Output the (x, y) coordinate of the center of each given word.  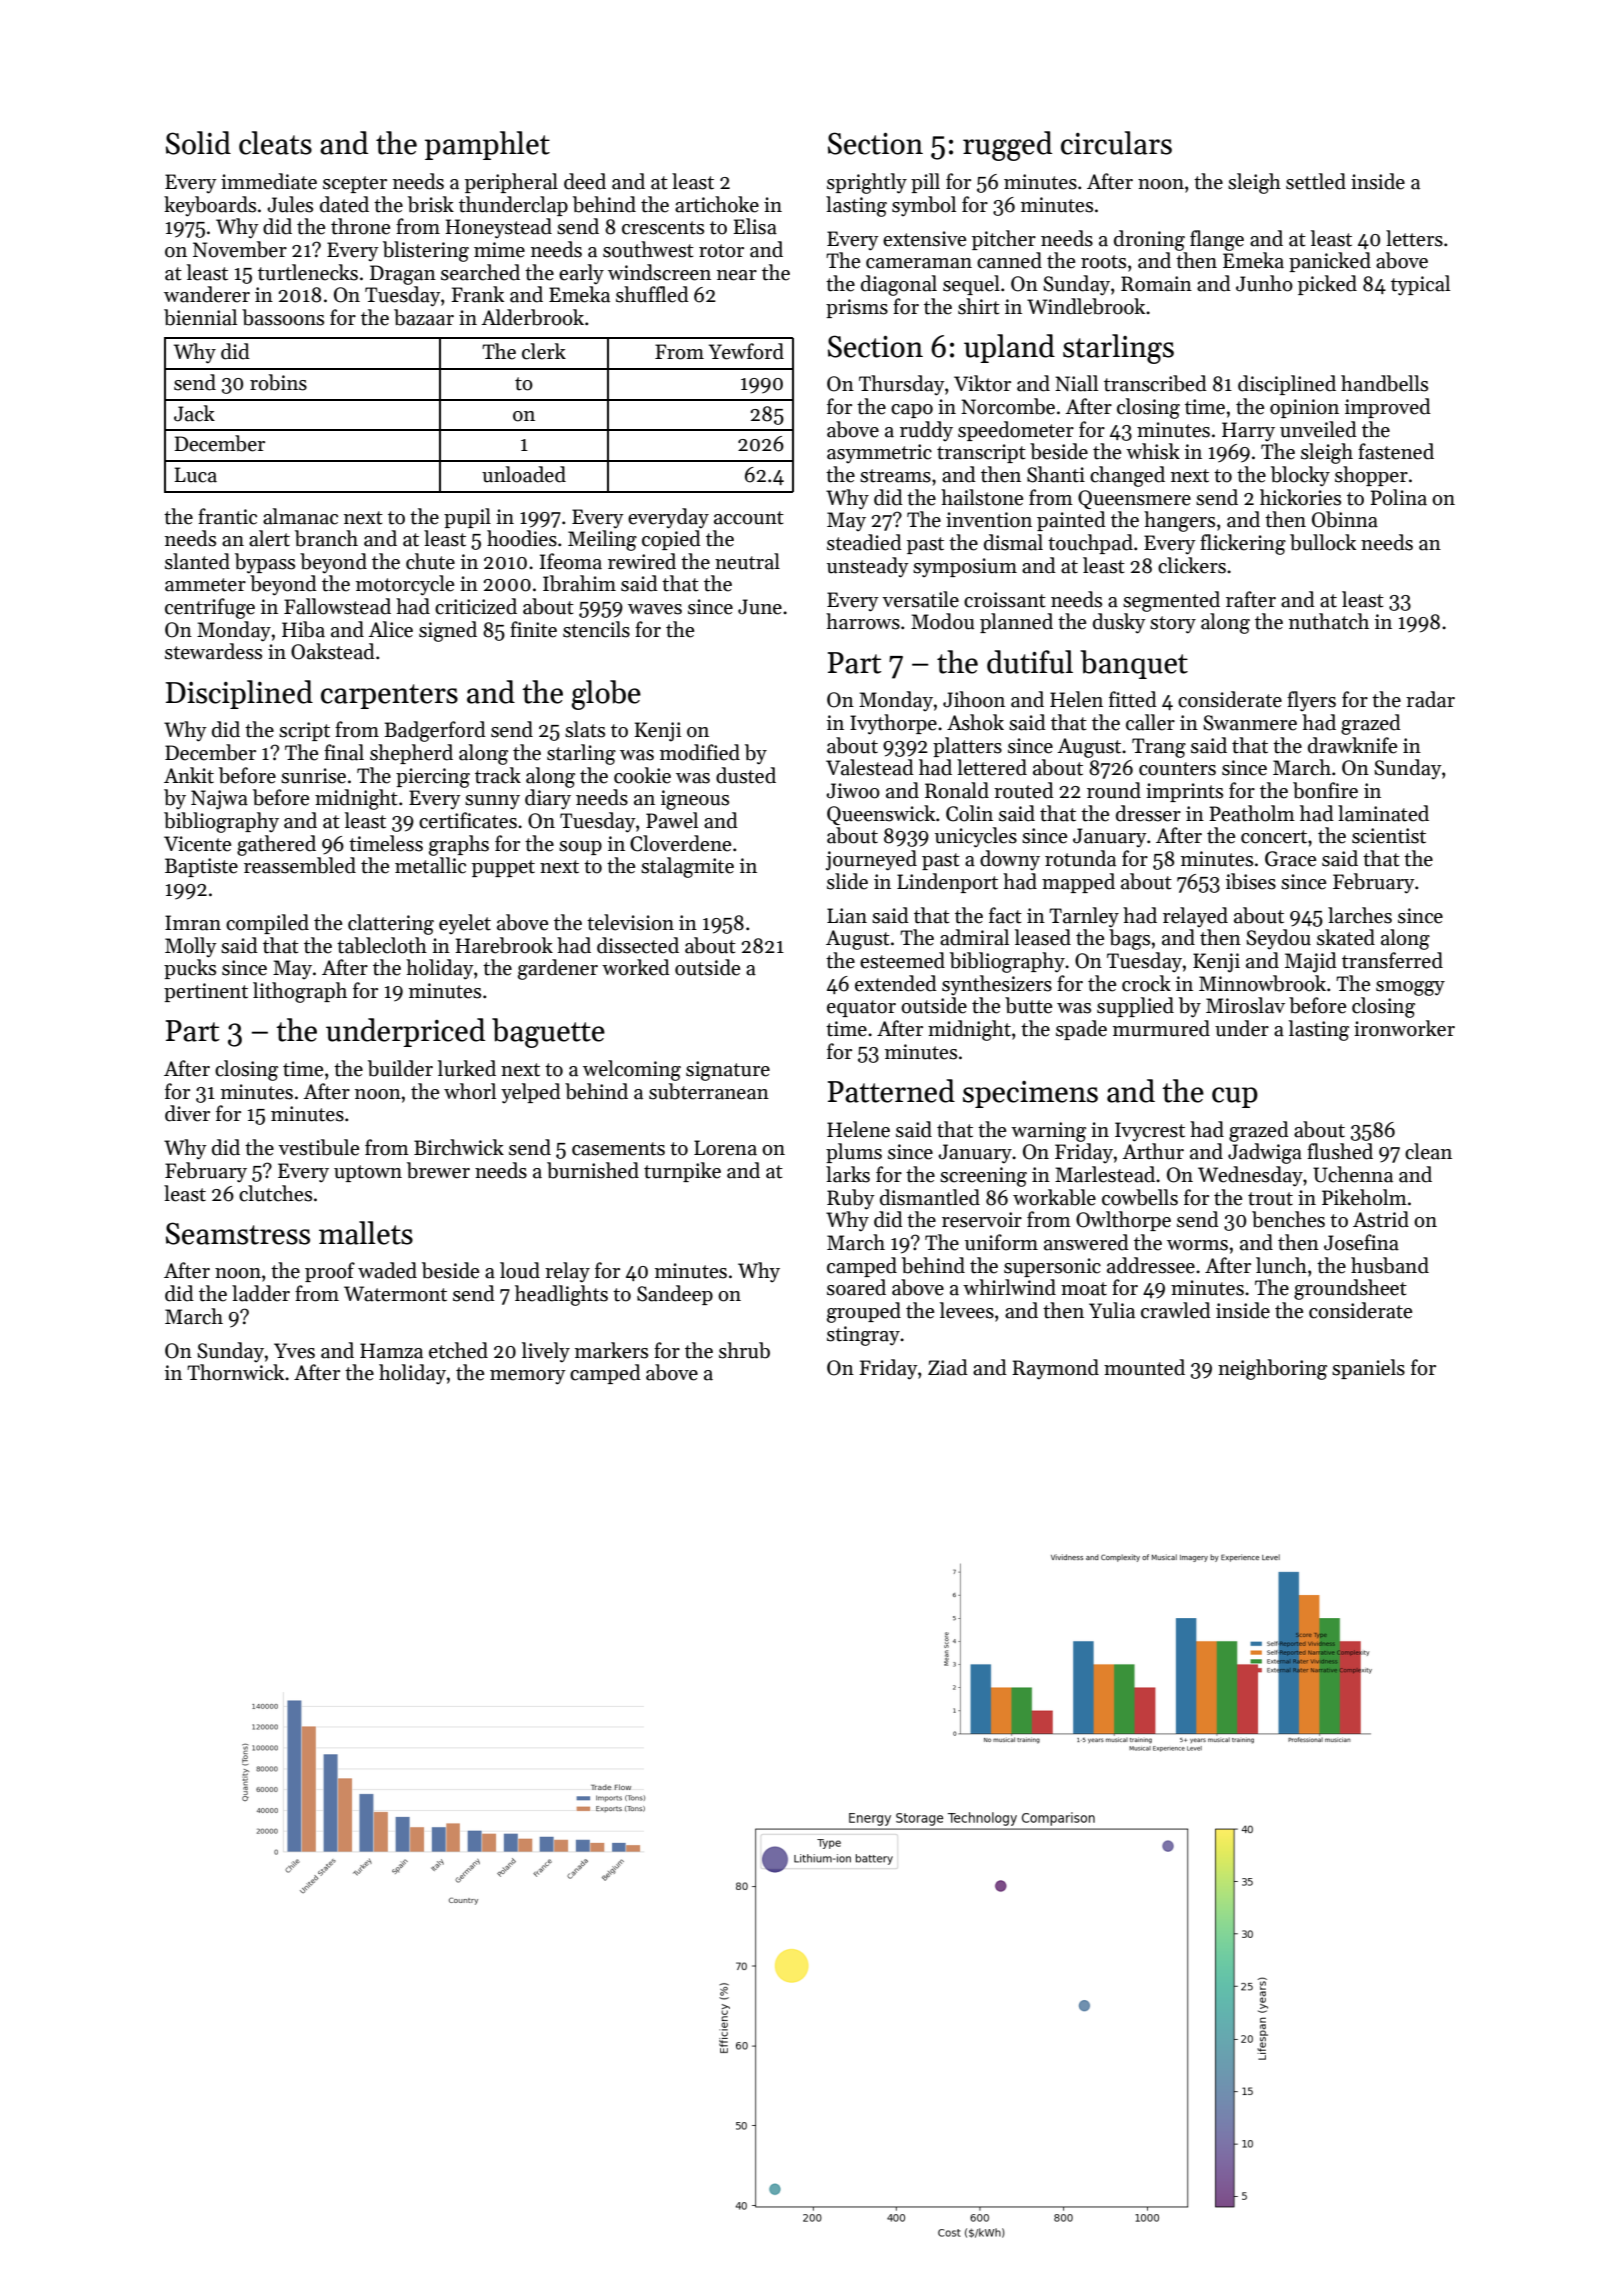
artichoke (717, 204)
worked (636, 967)
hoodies (522, 538)
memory (528, 1377)
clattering (391, 924)
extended (896, 983)
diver (187, 1113)
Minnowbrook (1262, 983)
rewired (642, 561)
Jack (194, 413)
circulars (1116, 143)
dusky (1119, 623)
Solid (198, 143)
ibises (1251, 881)
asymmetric (879, 453)
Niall (1076, 383)
